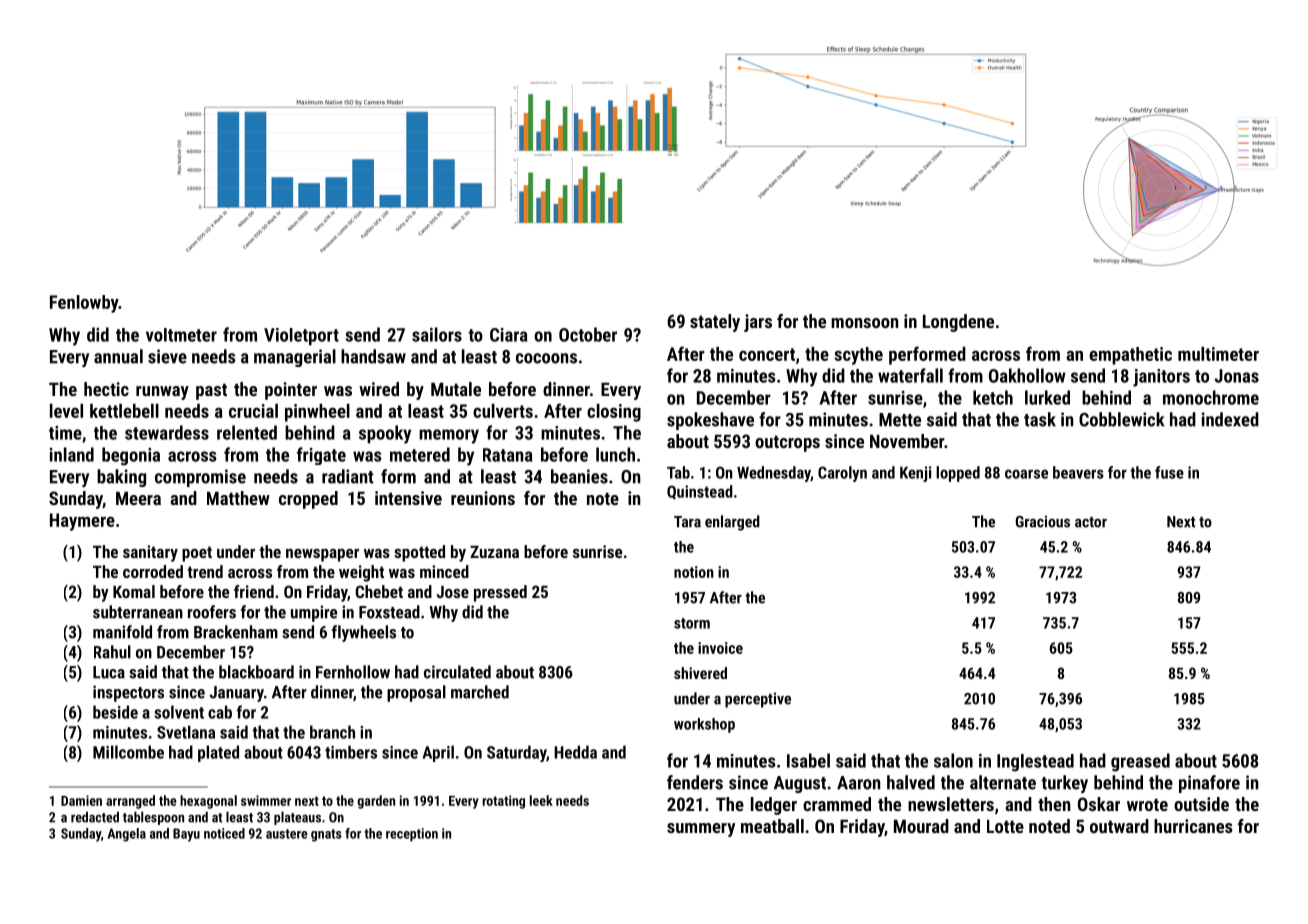  What do you see at coordinates (615, 454) in the screenshot?
I see `lunch` at bounding box center [615, 454].
